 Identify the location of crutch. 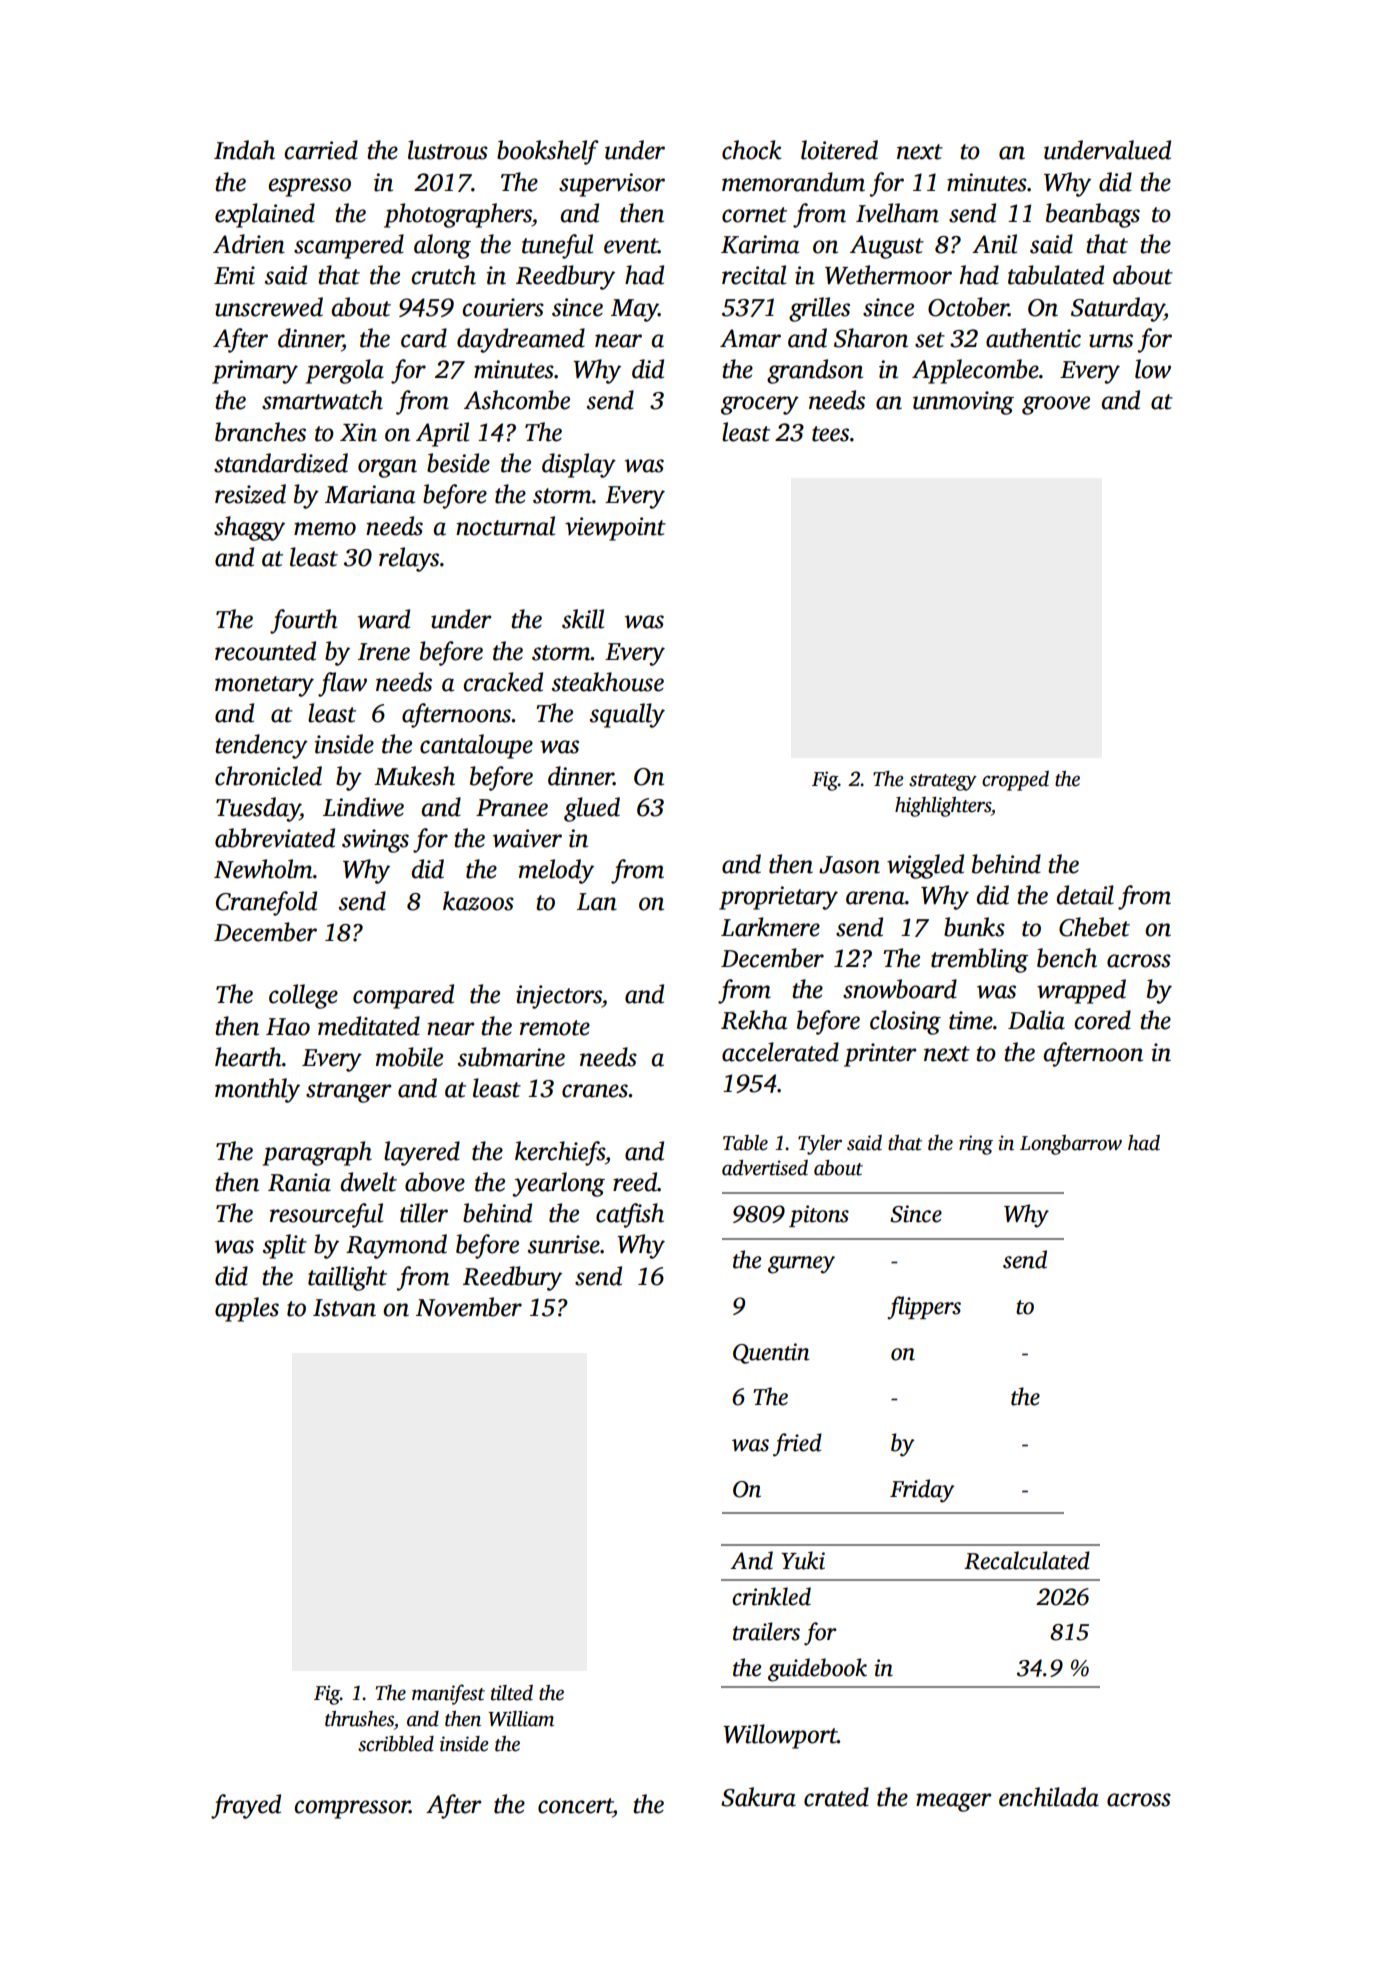
(443, 275).
